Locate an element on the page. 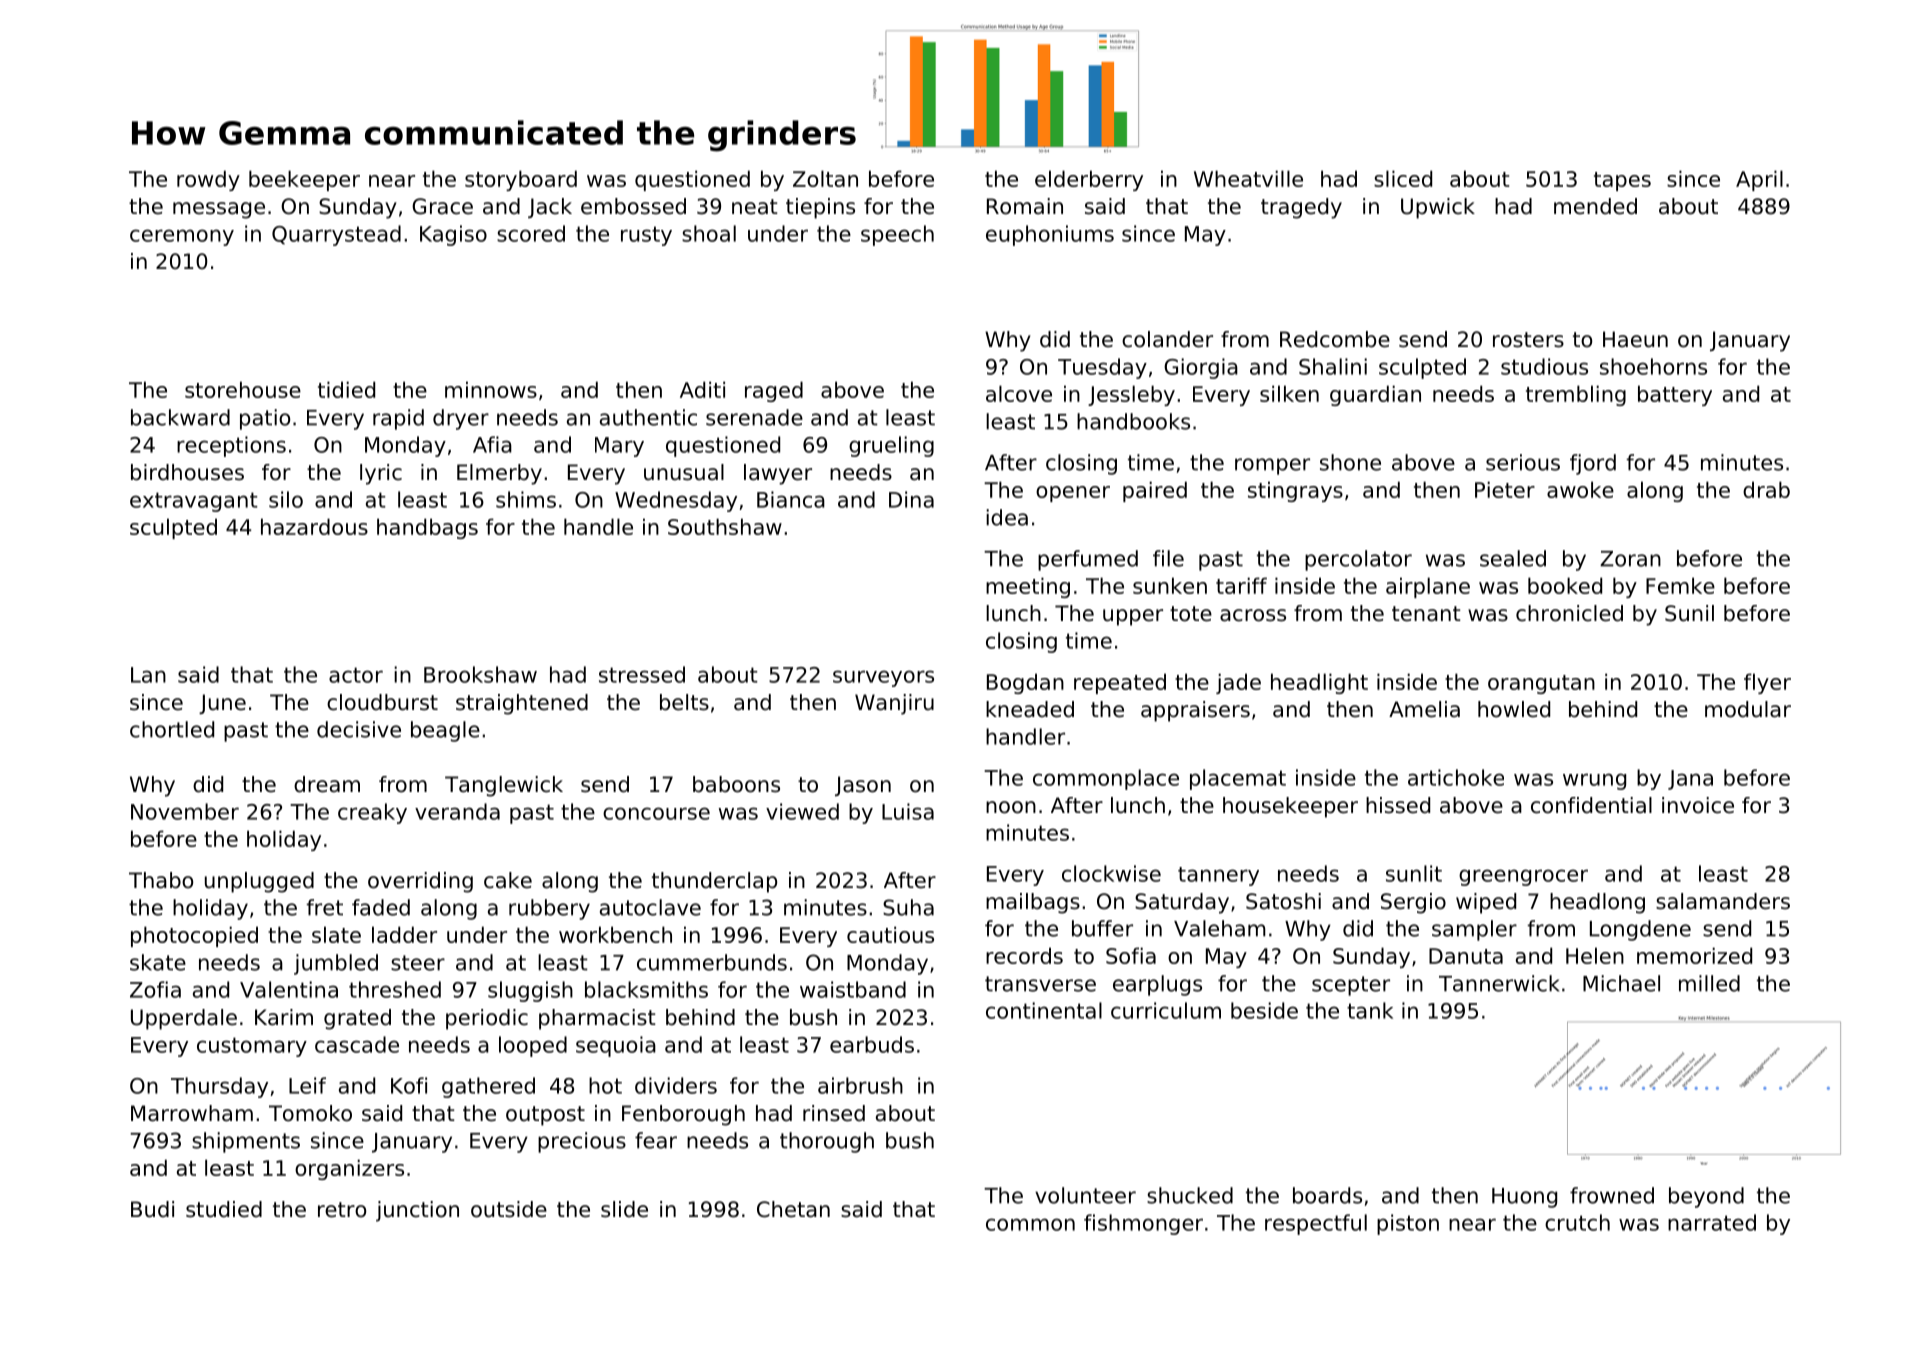 This page has width=1920, height=1357. transverse is located at coordinates (1040, 984).
